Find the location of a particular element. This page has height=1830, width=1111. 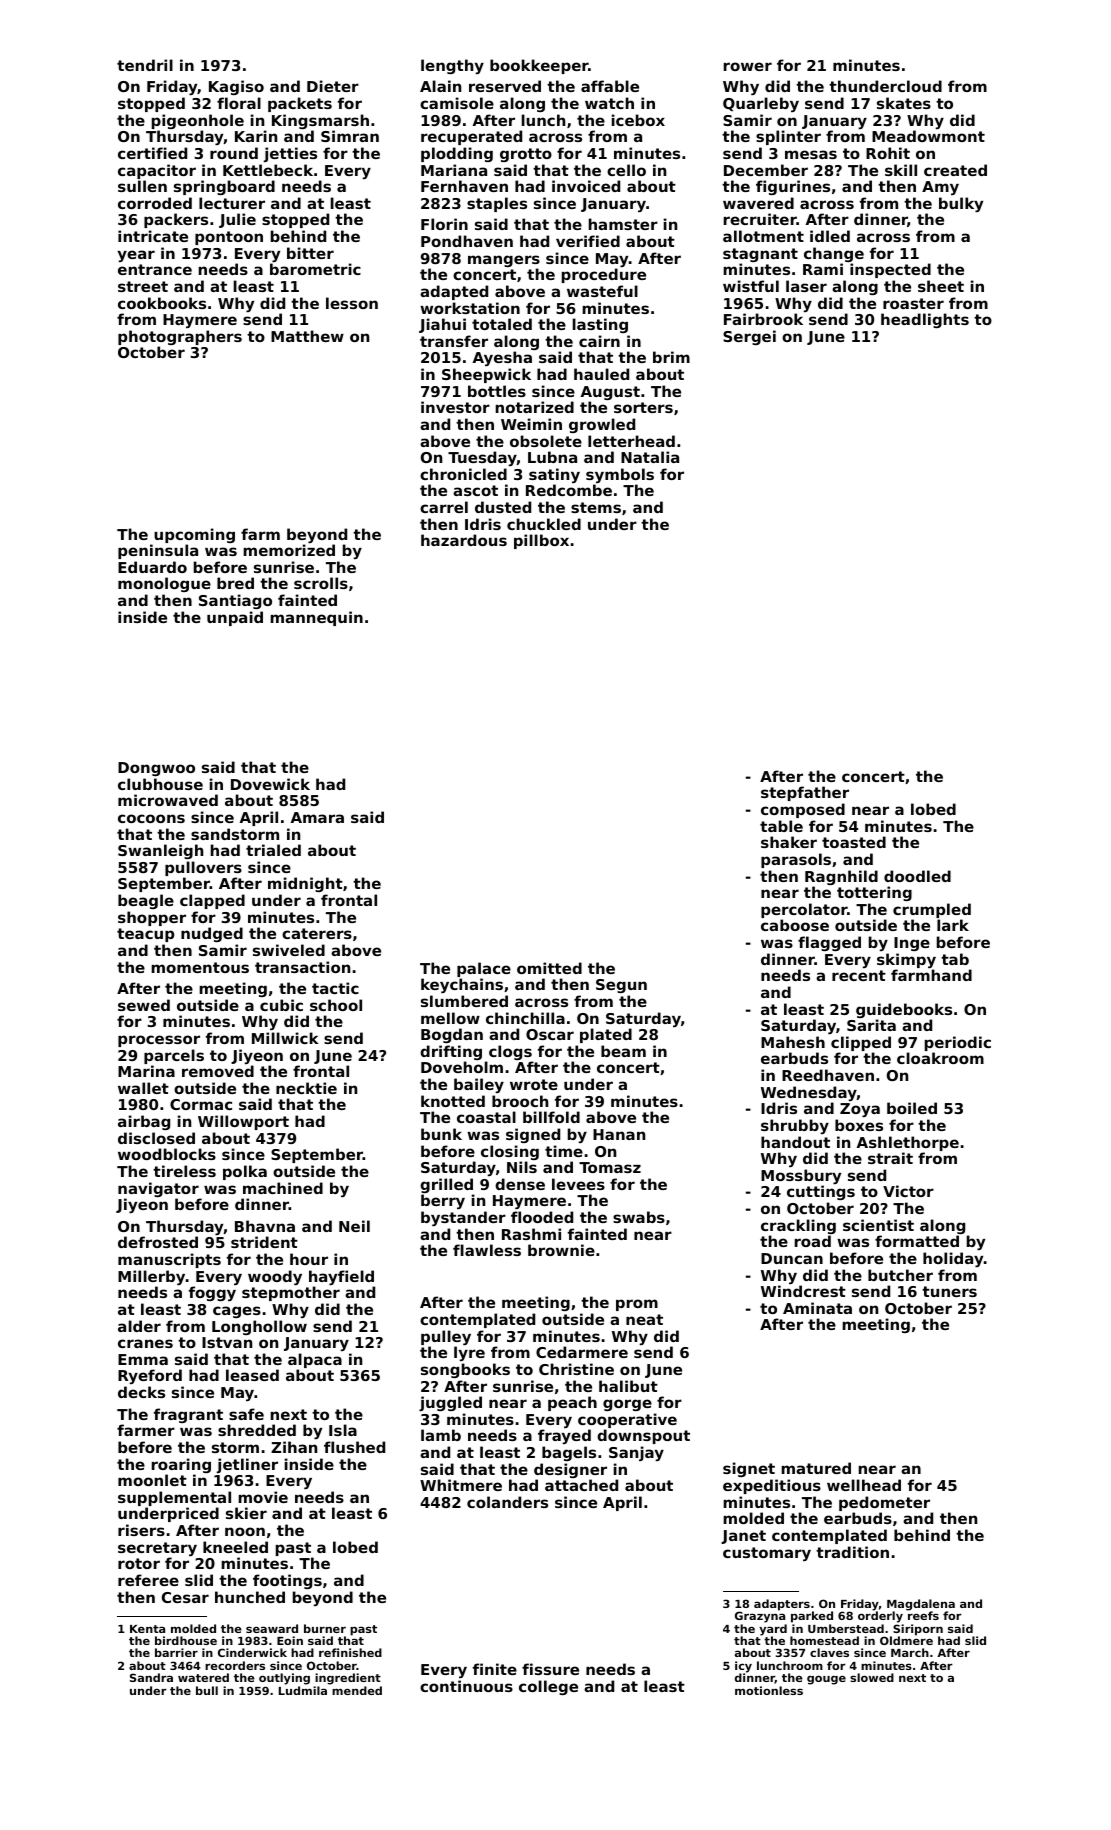

necktie is located at coordinates (306, 1088).
